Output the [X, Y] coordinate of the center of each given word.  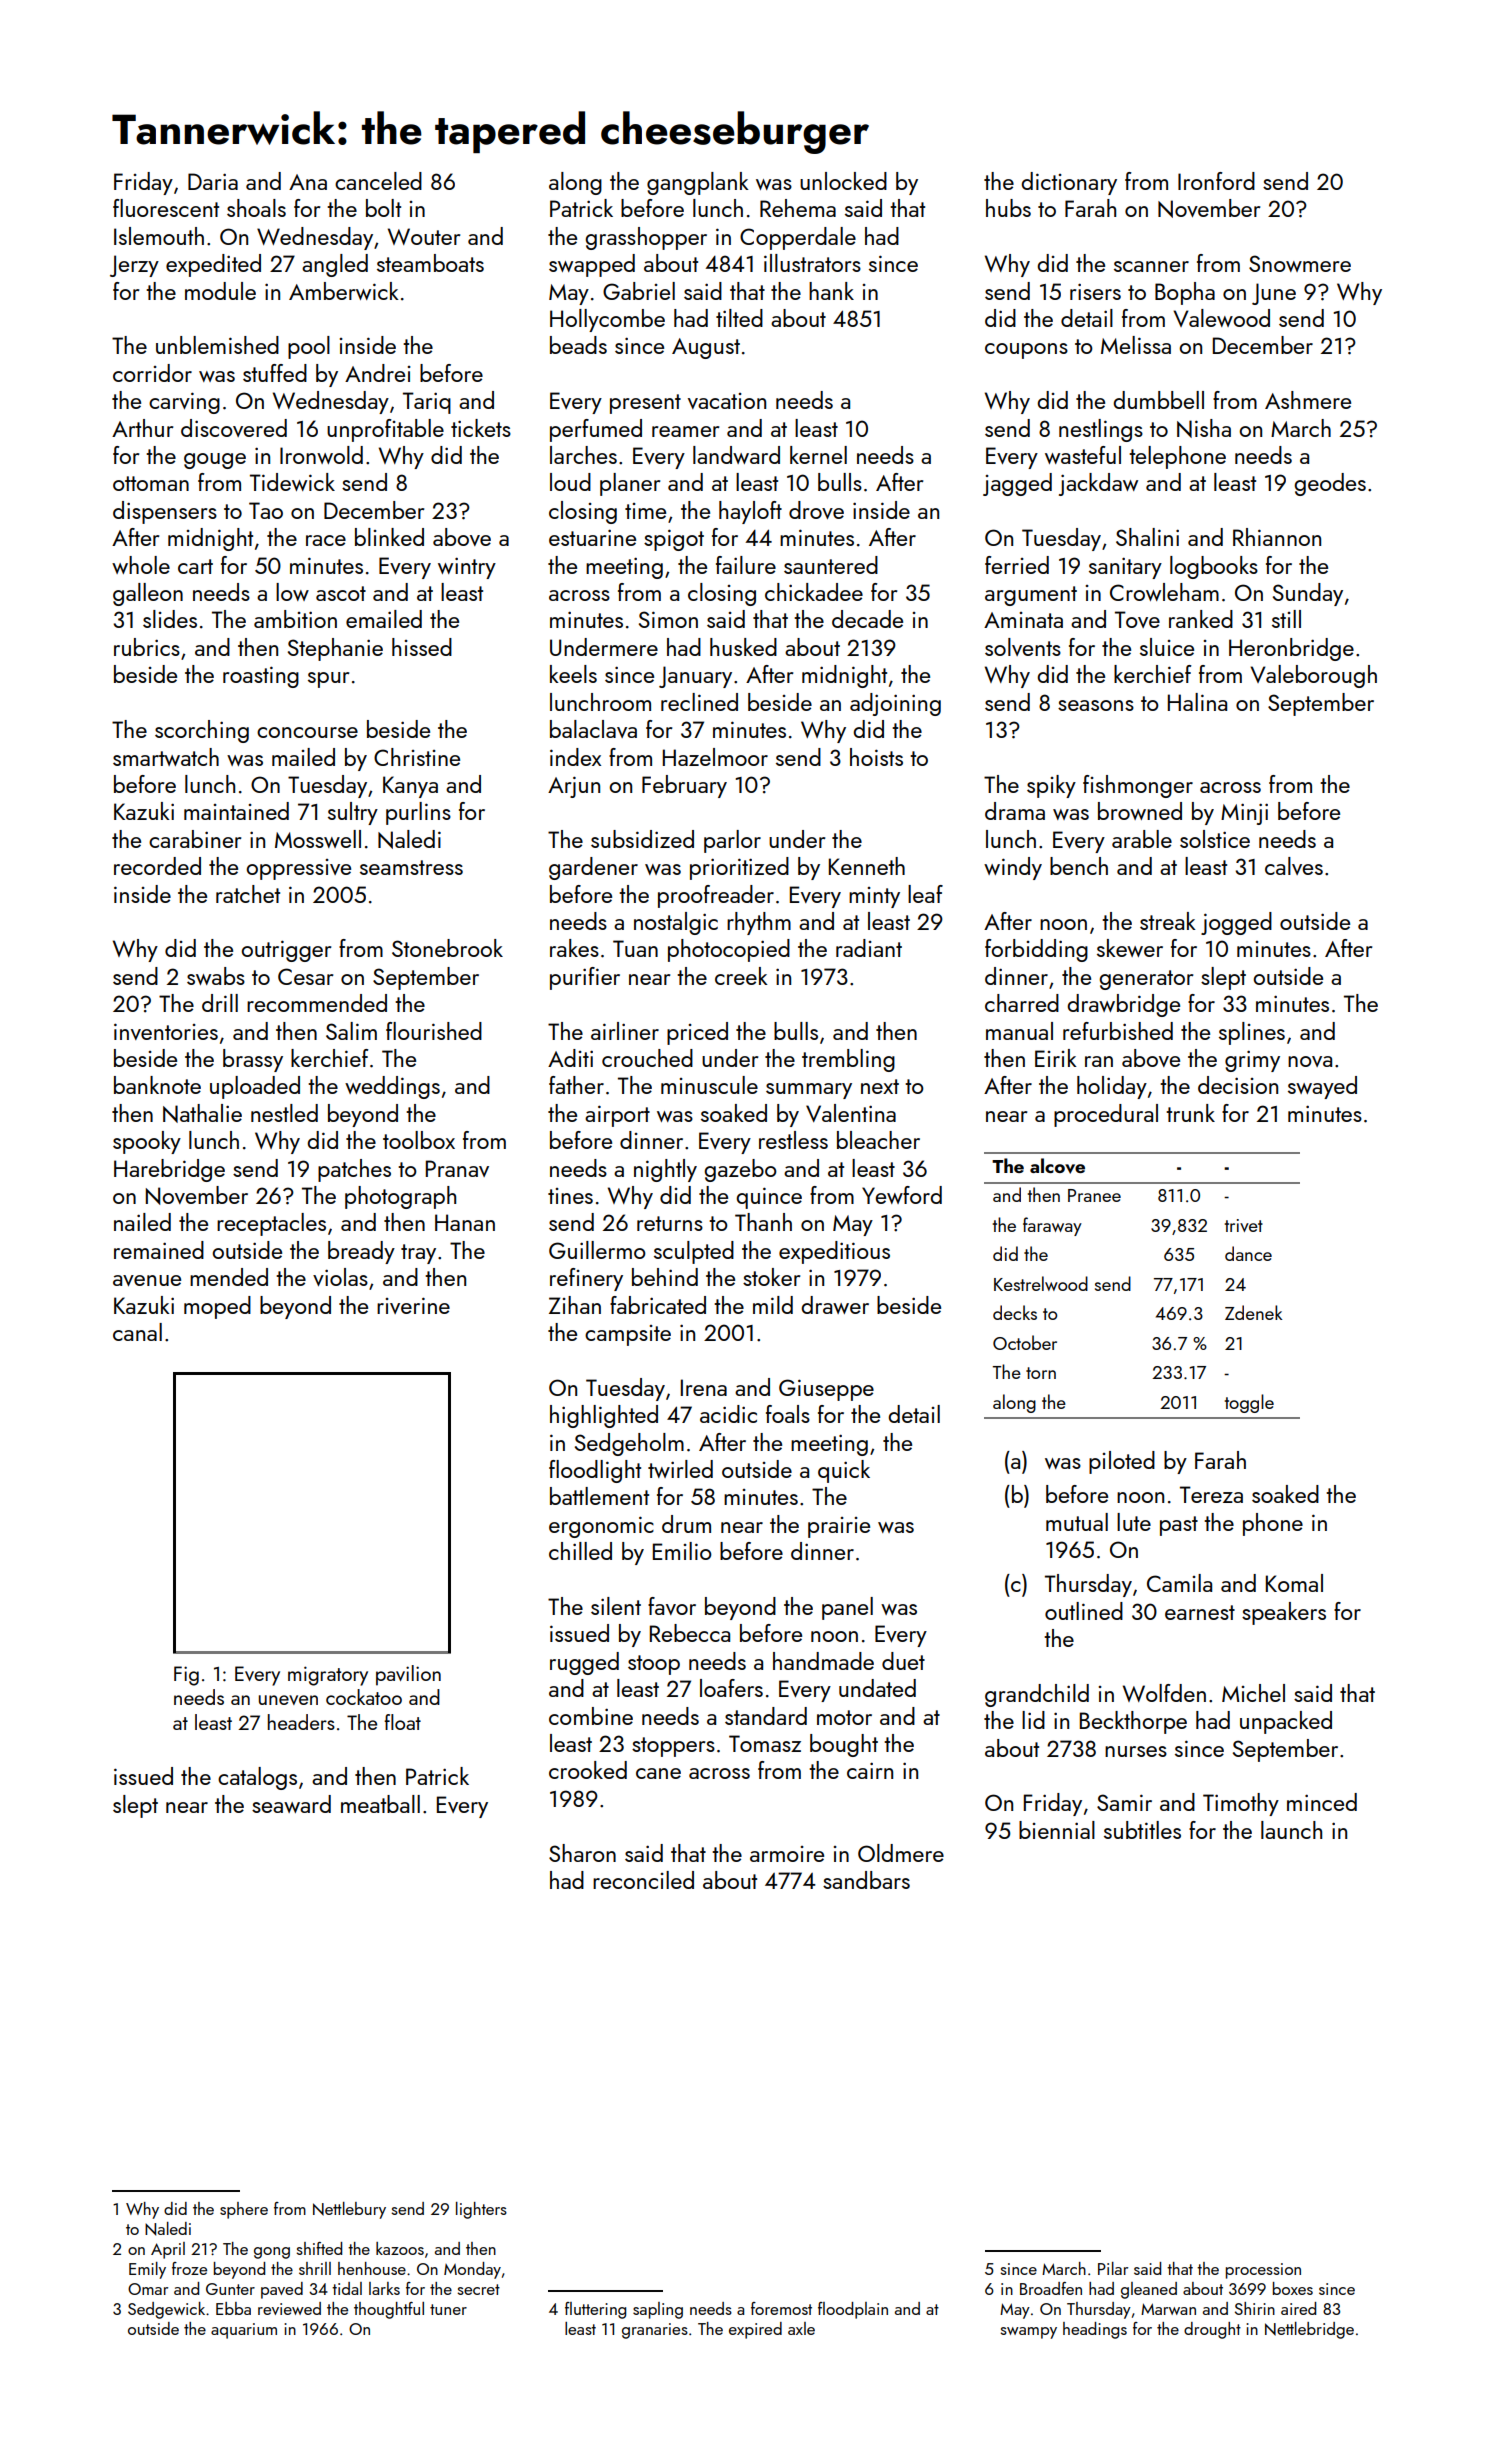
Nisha [1204, 428]
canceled [378, 181]
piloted [1122, 1462]
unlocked [843, 181]
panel [847, 1608]
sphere [244, 2210]
